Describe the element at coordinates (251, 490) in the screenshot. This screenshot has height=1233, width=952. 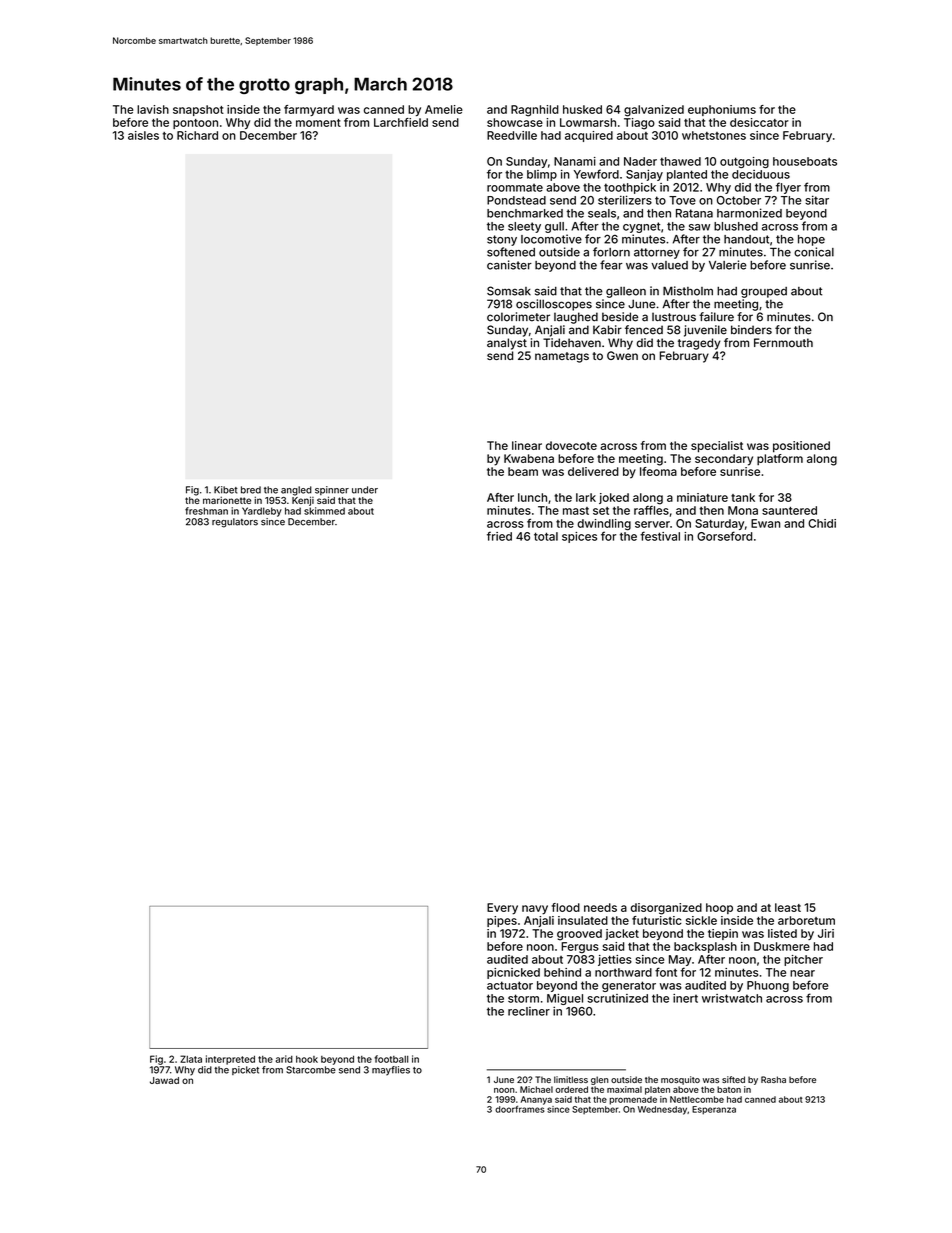
I see `bred` at that location.
